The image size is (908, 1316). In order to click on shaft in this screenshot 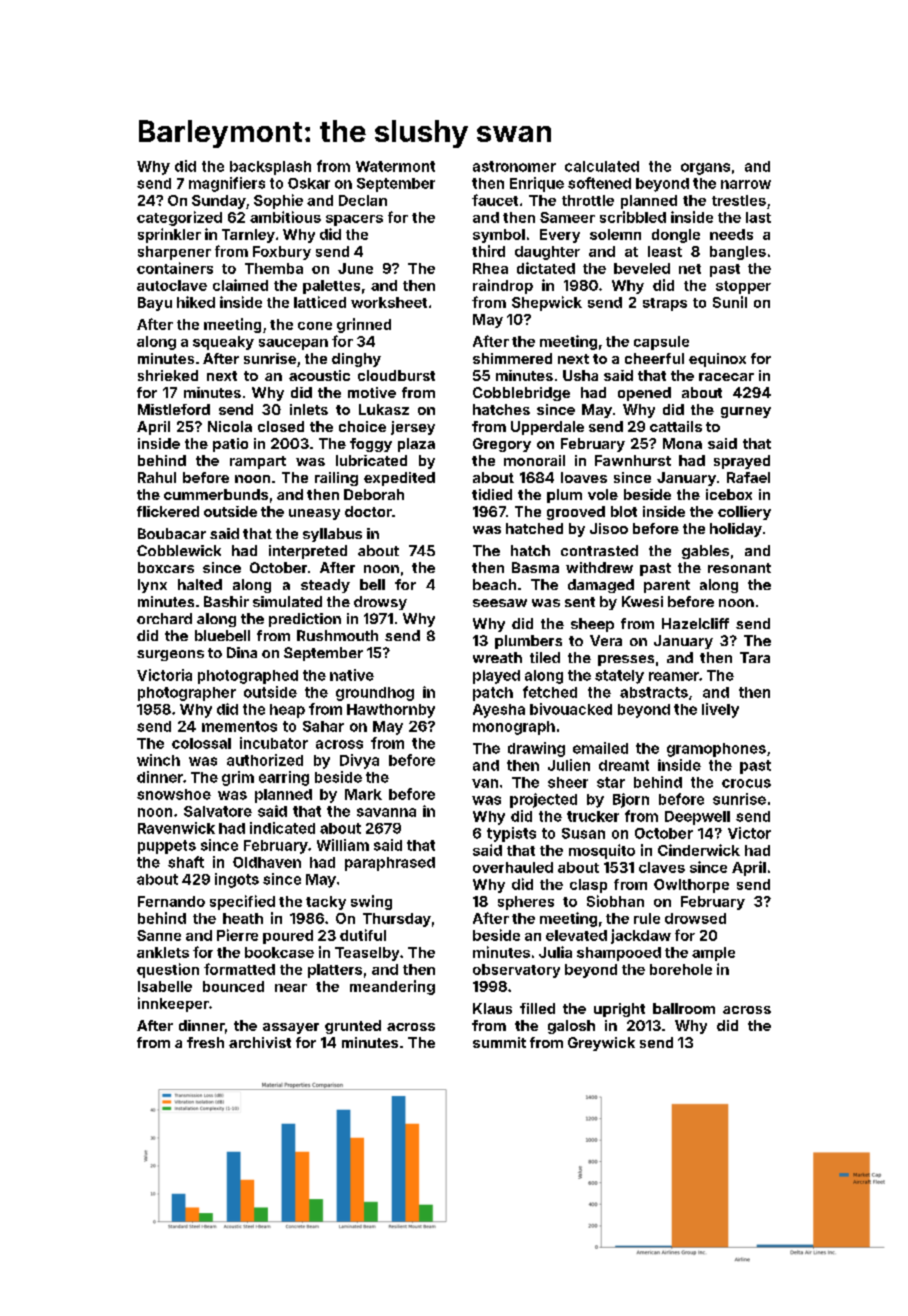, I will do `click(186, 862)`.
